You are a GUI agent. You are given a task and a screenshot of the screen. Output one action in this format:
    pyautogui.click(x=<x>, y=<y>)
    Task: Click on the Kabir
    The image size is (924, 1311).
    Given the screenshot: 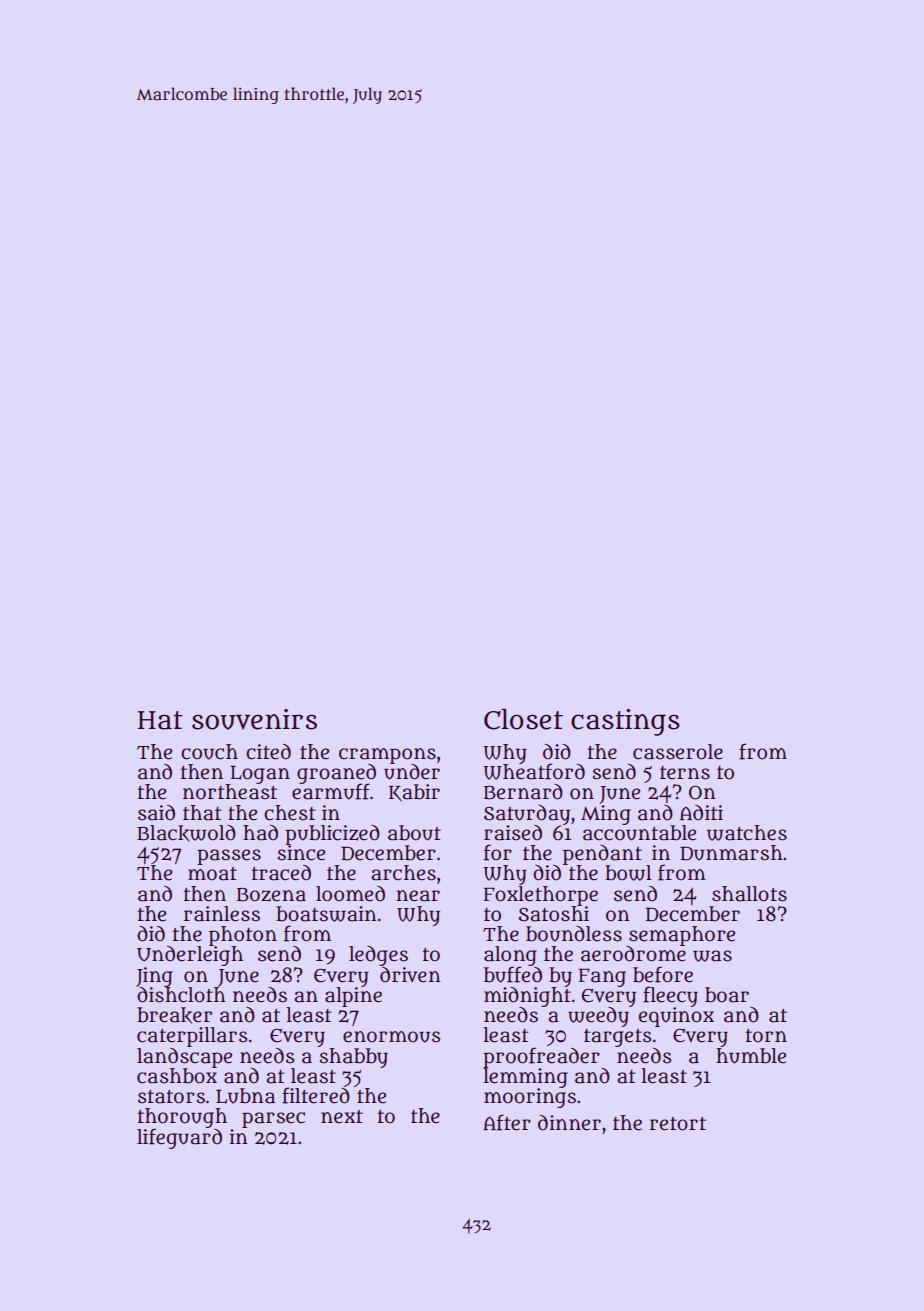 What is the action you would take?
    pyautogui.click(x=414, y=793)
